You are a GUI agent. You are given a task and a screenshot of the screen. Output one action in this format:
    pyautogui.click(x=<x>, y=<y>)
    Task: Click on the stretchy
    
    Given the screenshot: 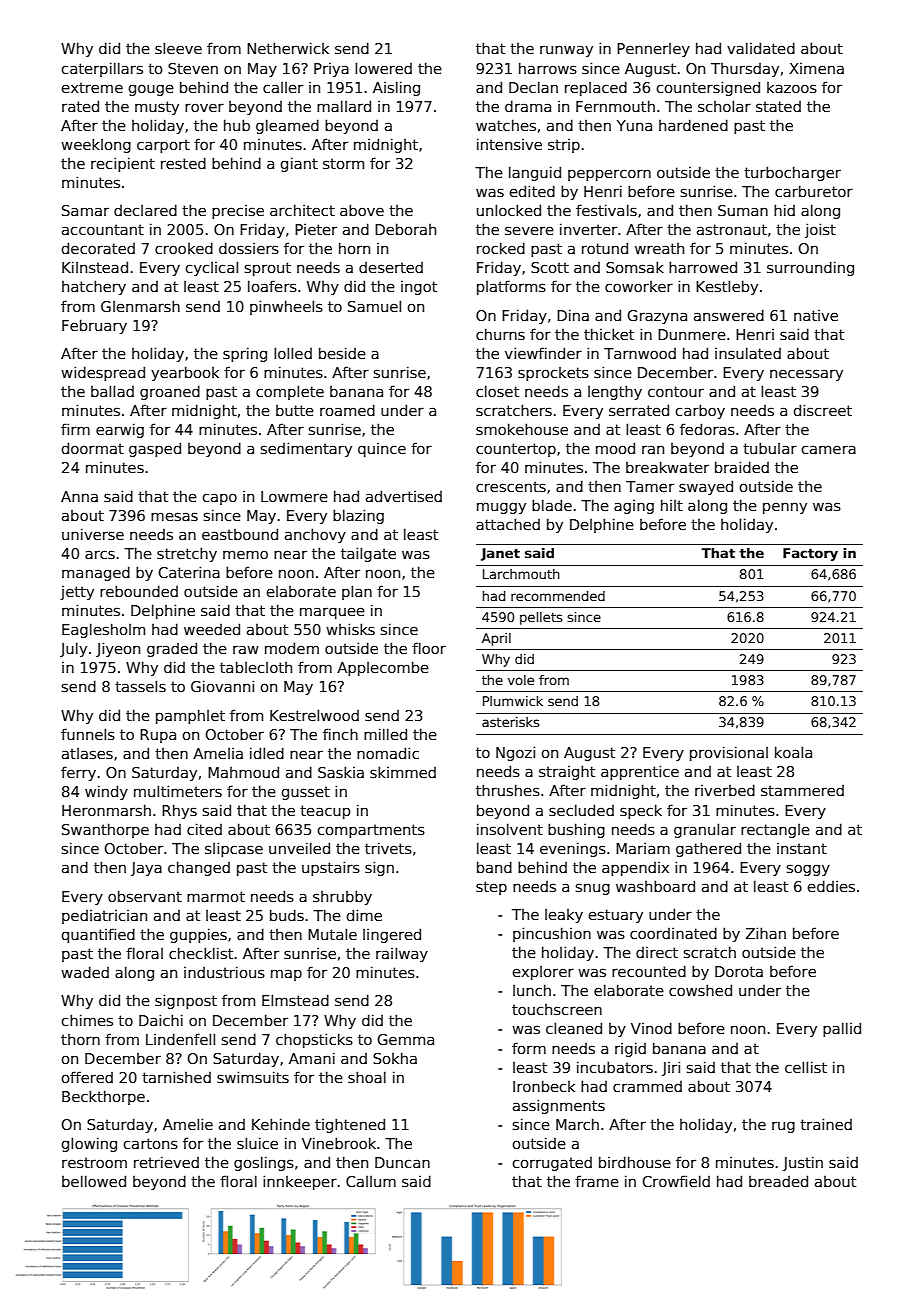 What is the action you would take?
    pyautogui.click(x=187, y=554)
